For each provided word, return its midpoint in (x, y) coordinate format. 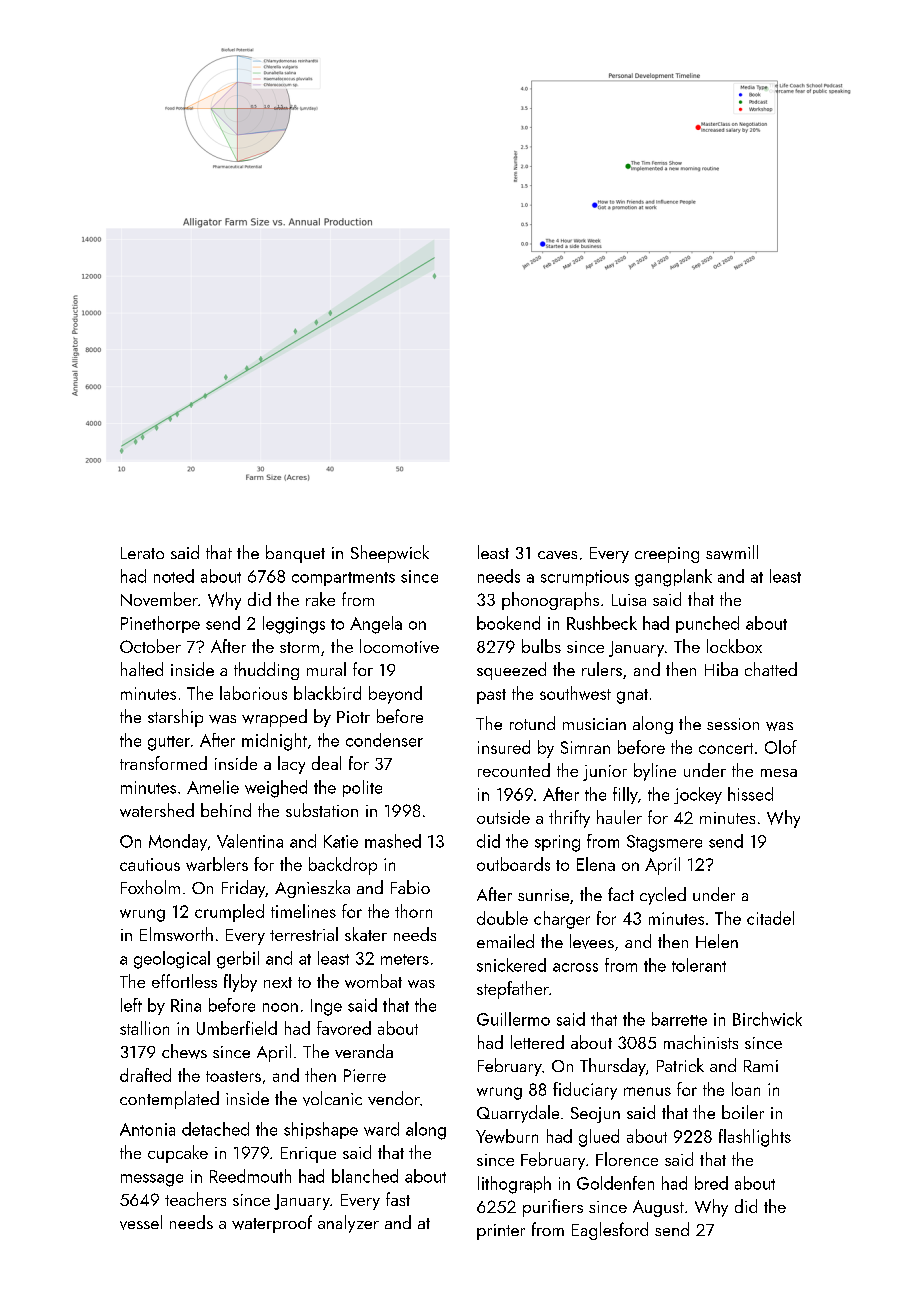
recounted (514, 770)
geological (172, 960)
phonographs (550, 601)
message (152, 1180)
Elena (596, 864)
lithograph (514, 1185)
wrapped (274, 718)
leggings (294, 625)
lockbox (734, 646)
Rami (761, 1066)
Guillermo (513, 1019)
